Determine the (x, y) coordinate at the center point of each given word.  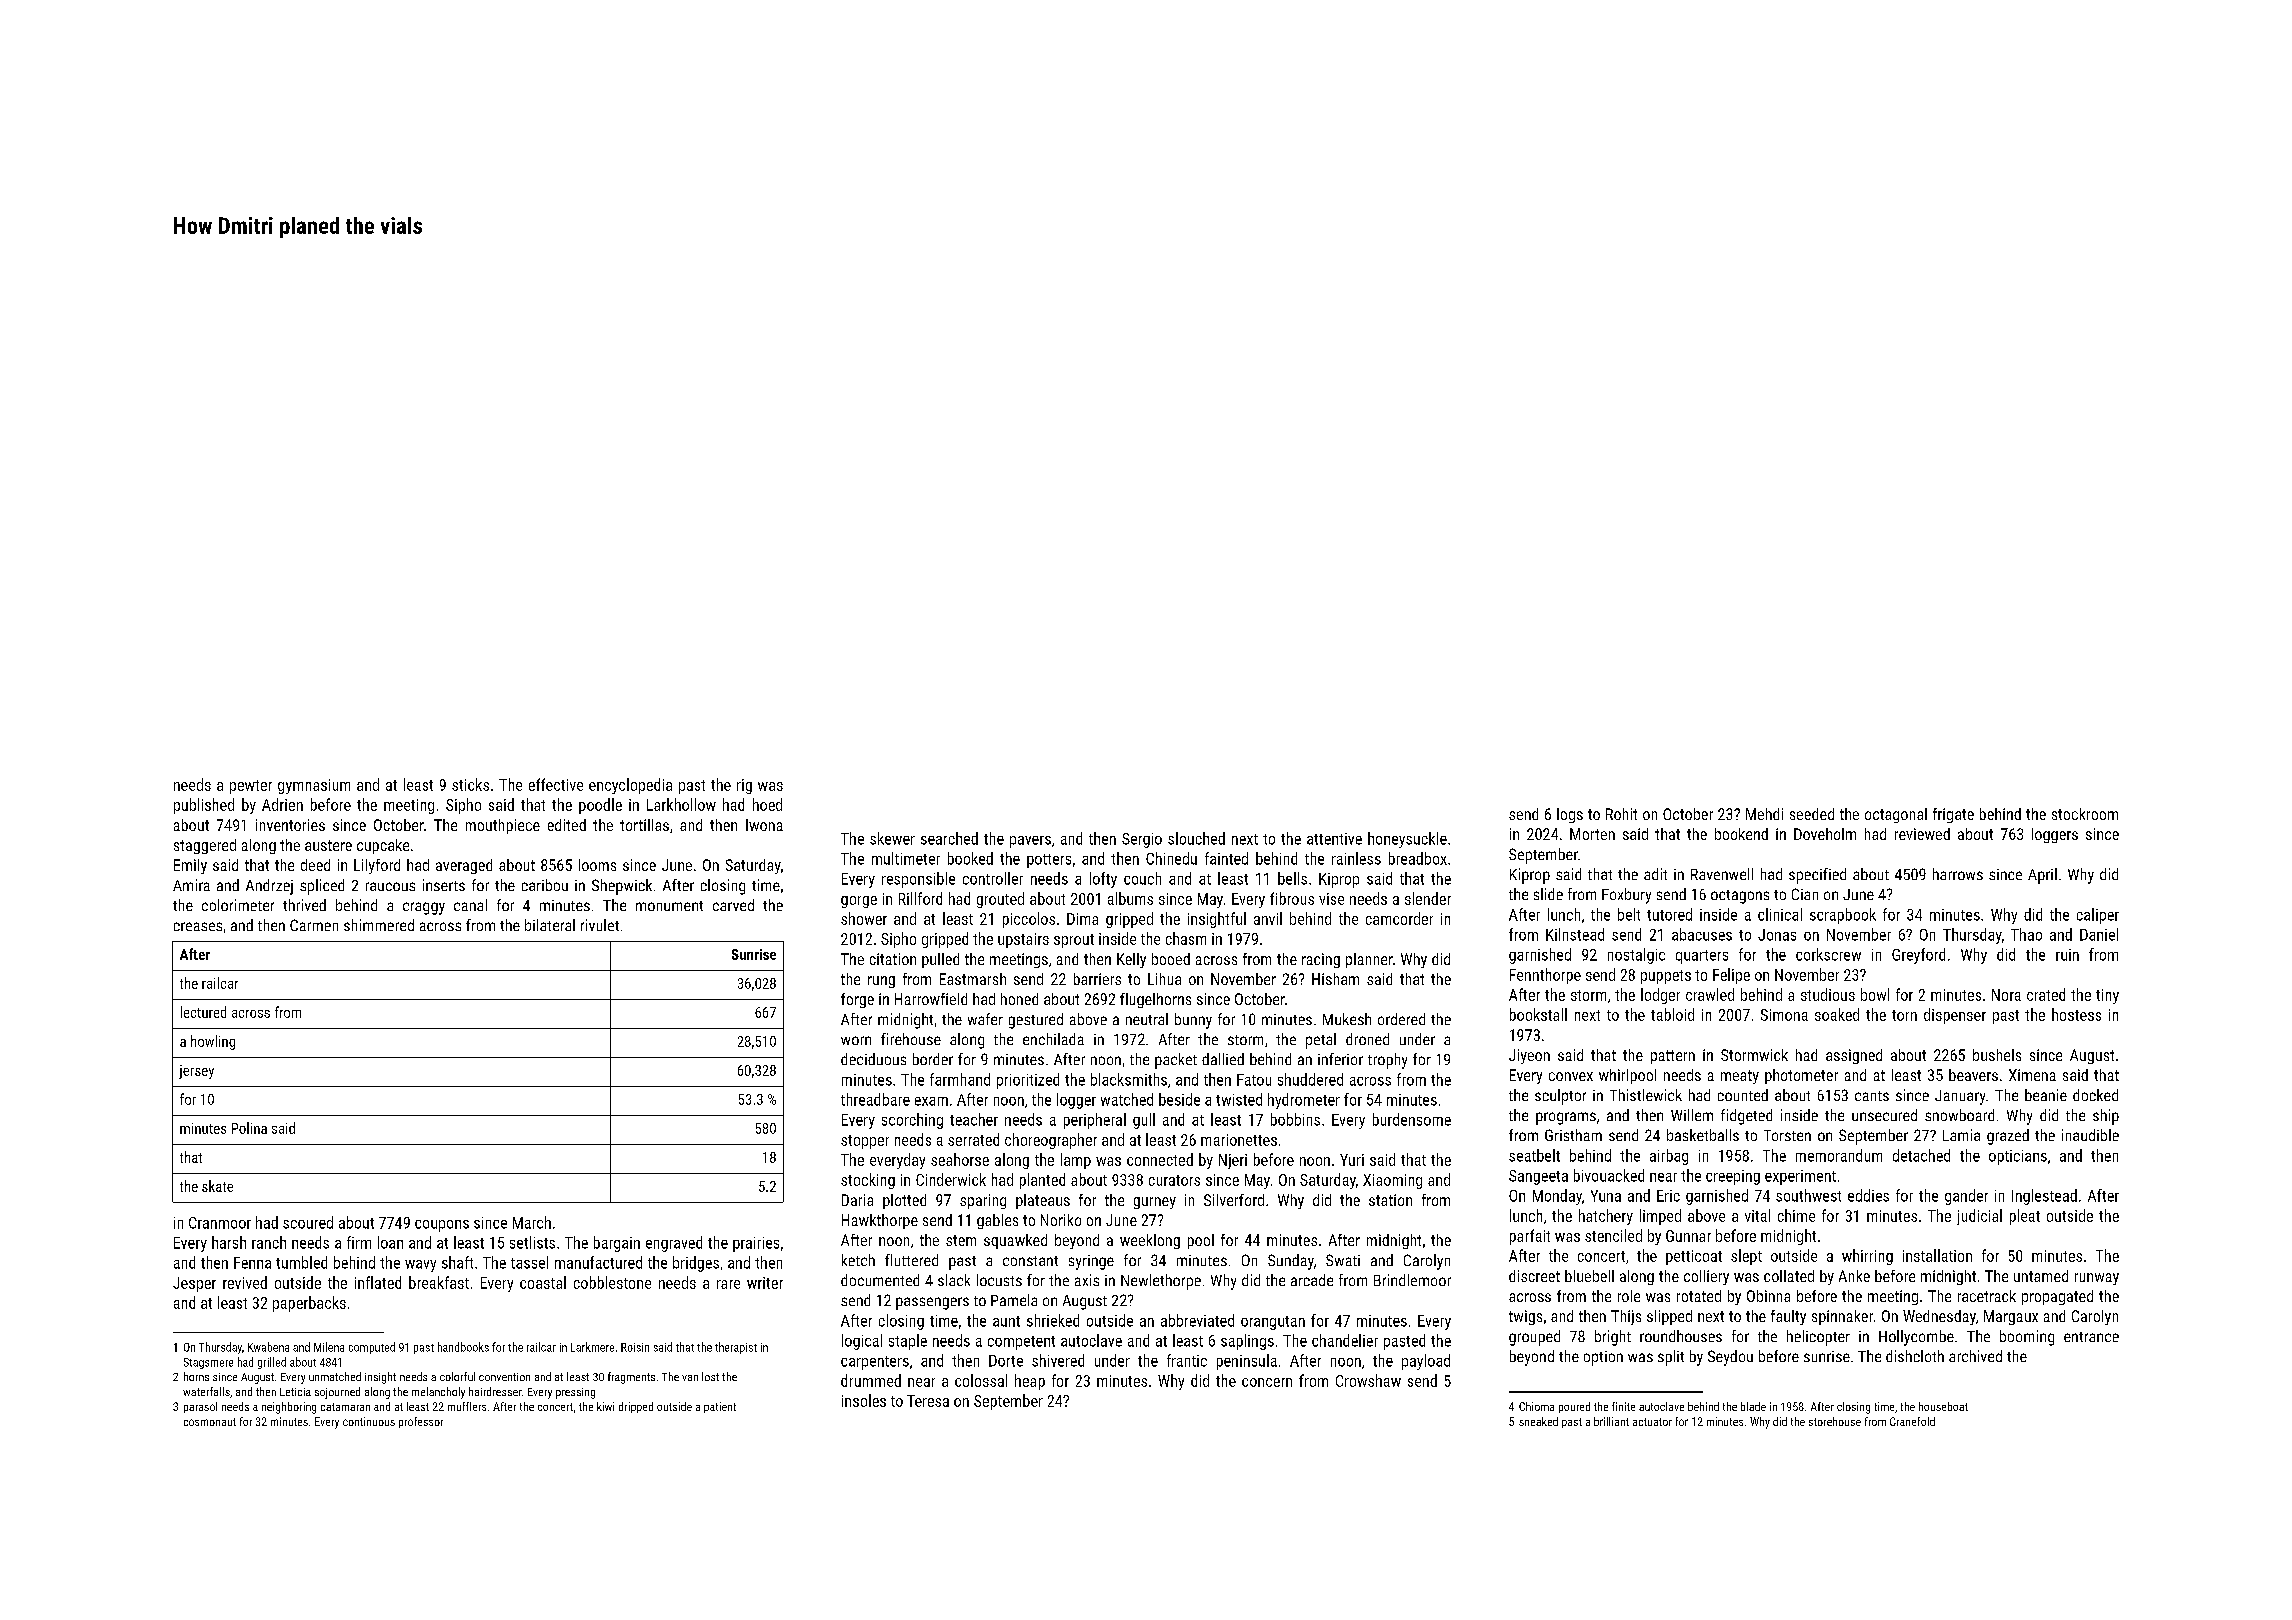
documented (880, 1280)
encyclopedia (630, 786)
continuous (369, 1421)
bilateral (550, 925)
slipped (1669, 1317)
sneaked (1538, 1421)
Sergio (1142, 840)
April (2042, 876)
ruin (2067, 955)
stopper (865, 1142)
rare (728, 1284)
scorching (912, 1121)
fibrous (1292, 898)
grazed (2008, 1137)
